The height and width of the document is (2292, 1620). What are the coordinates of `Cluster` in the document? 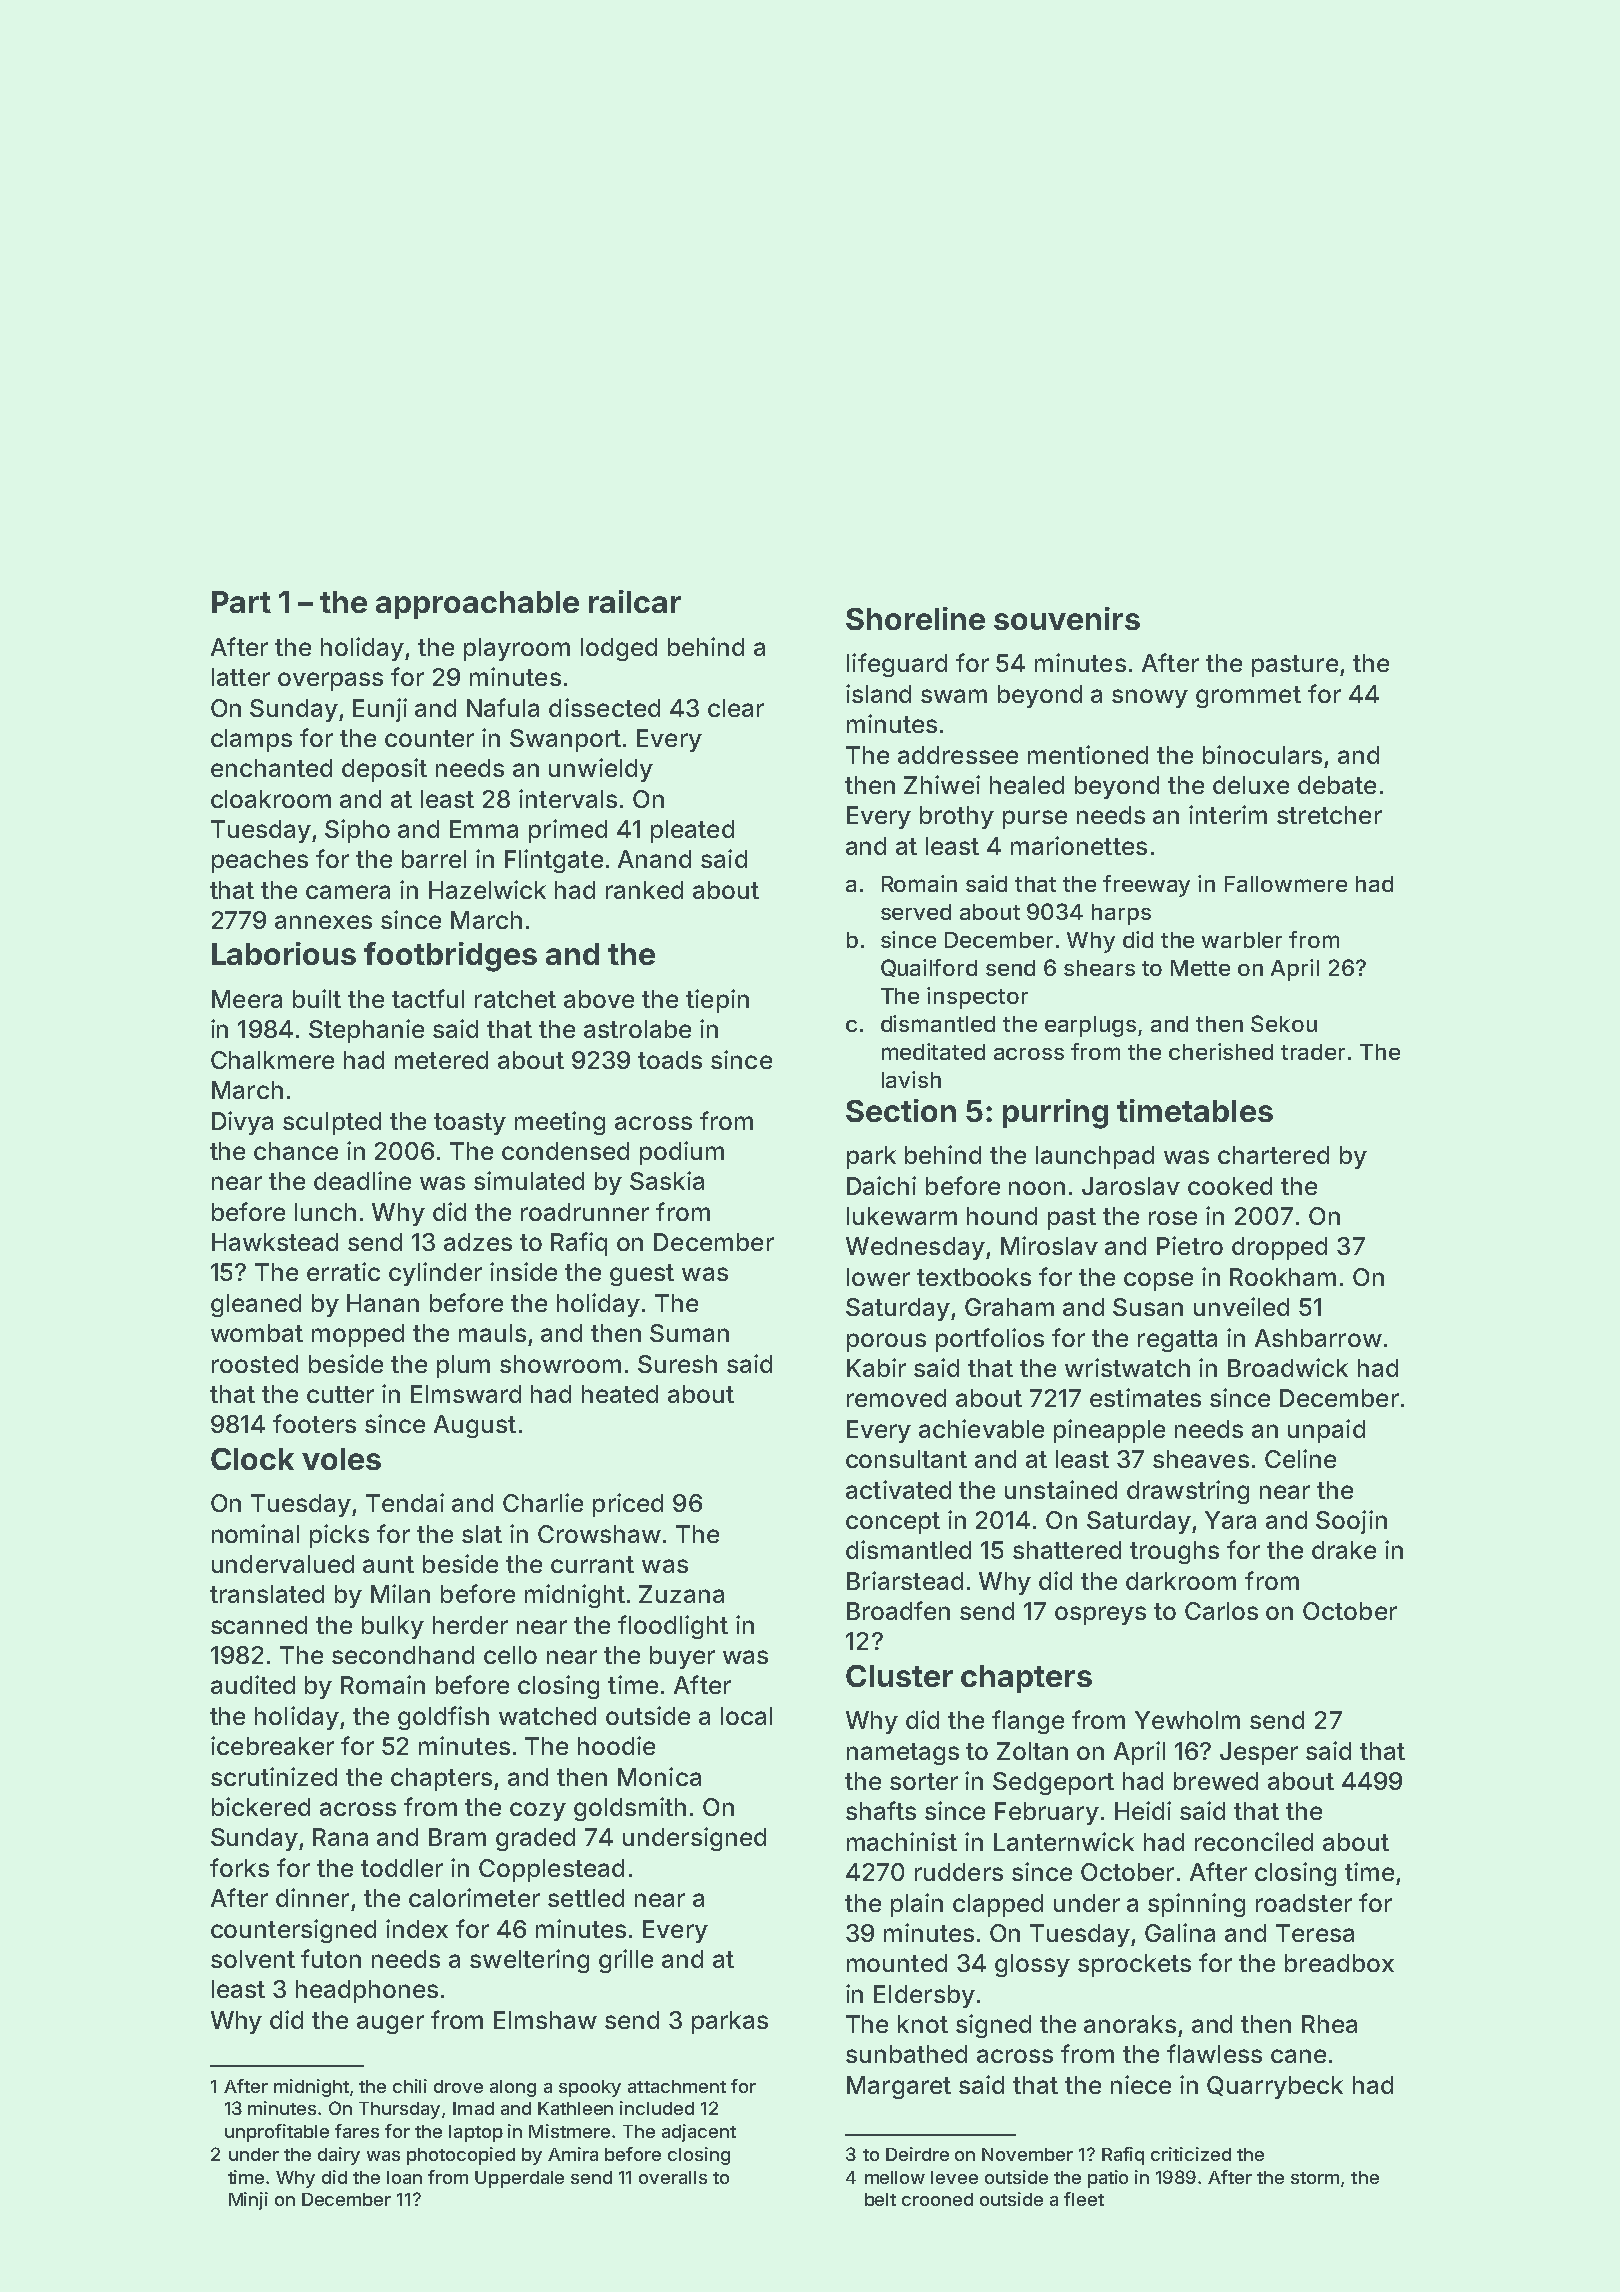 It's located at (899, 1676).
